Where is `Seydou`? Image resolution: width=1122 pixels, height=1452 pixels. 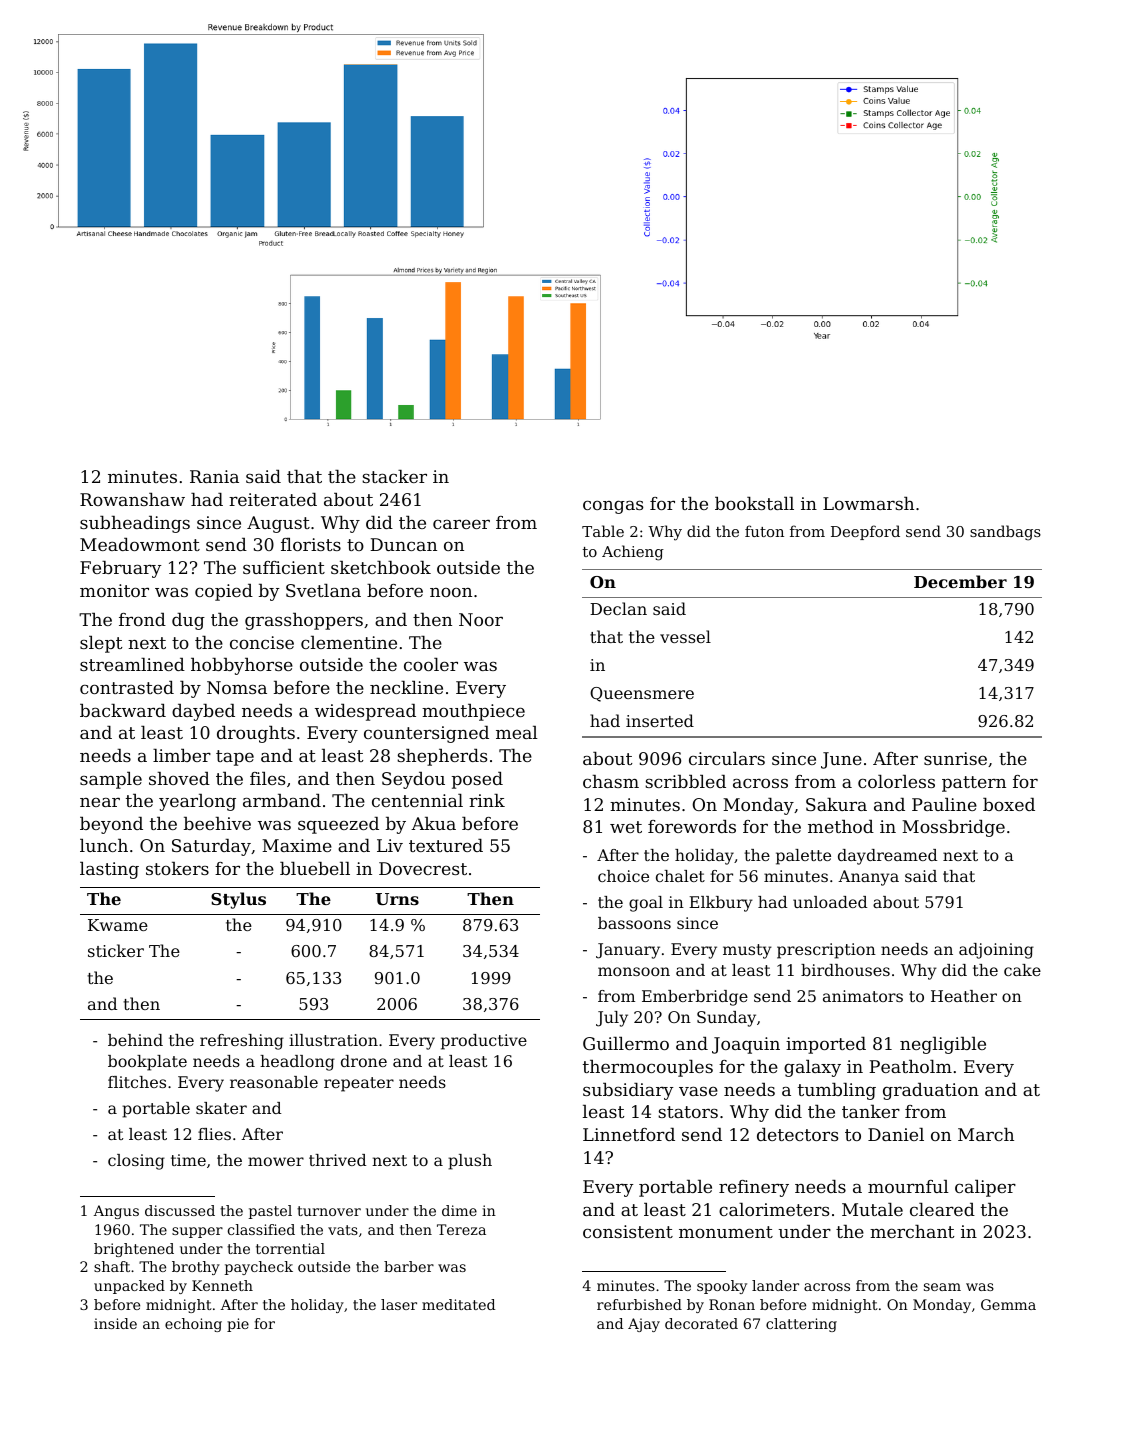 Seydou is located at coordinates (413, 780).
